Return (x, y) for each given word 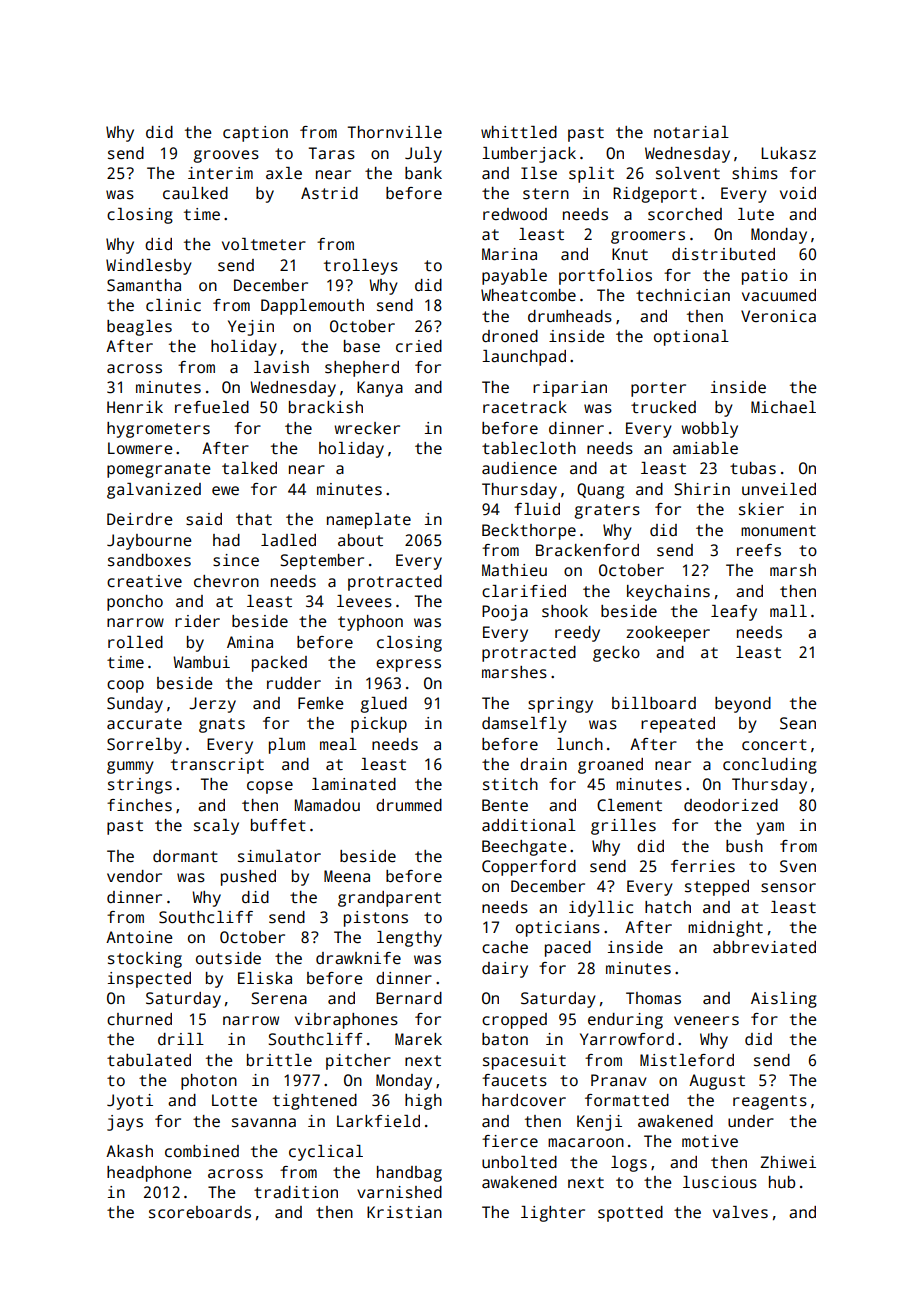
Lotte (234, 1100)
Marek (418, 1039)
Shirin (702, 489)
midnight (725, 929)
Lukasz (788, 153)
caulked (195, 193)
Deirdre (140, 519)
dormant (185, 856)
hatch (668, 907)
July (423, 155)
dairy (505, 970)
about (360, 540)
